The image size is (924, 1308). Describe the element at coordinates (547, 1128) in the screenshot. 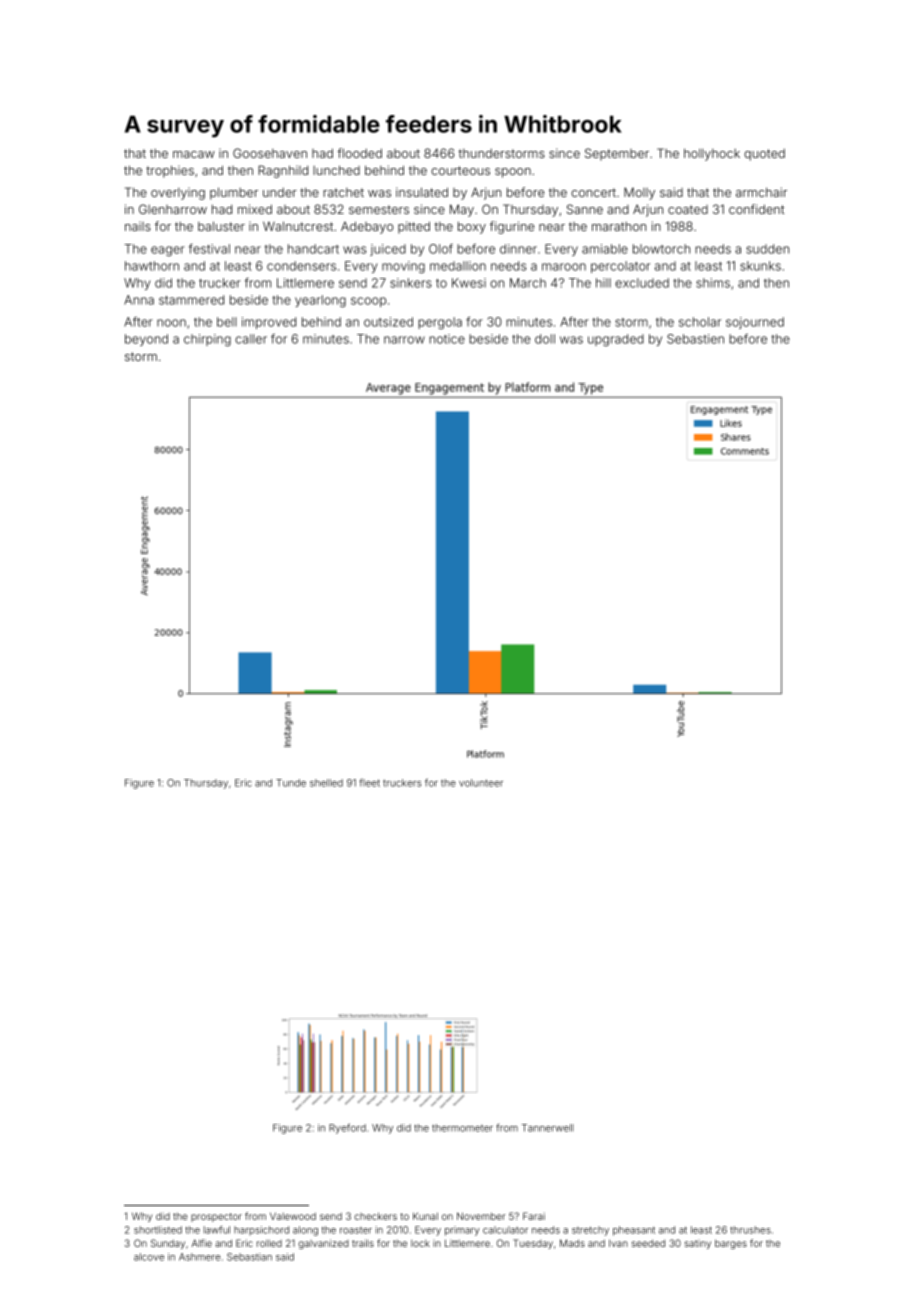

I see `Tannerwell` at that location.
